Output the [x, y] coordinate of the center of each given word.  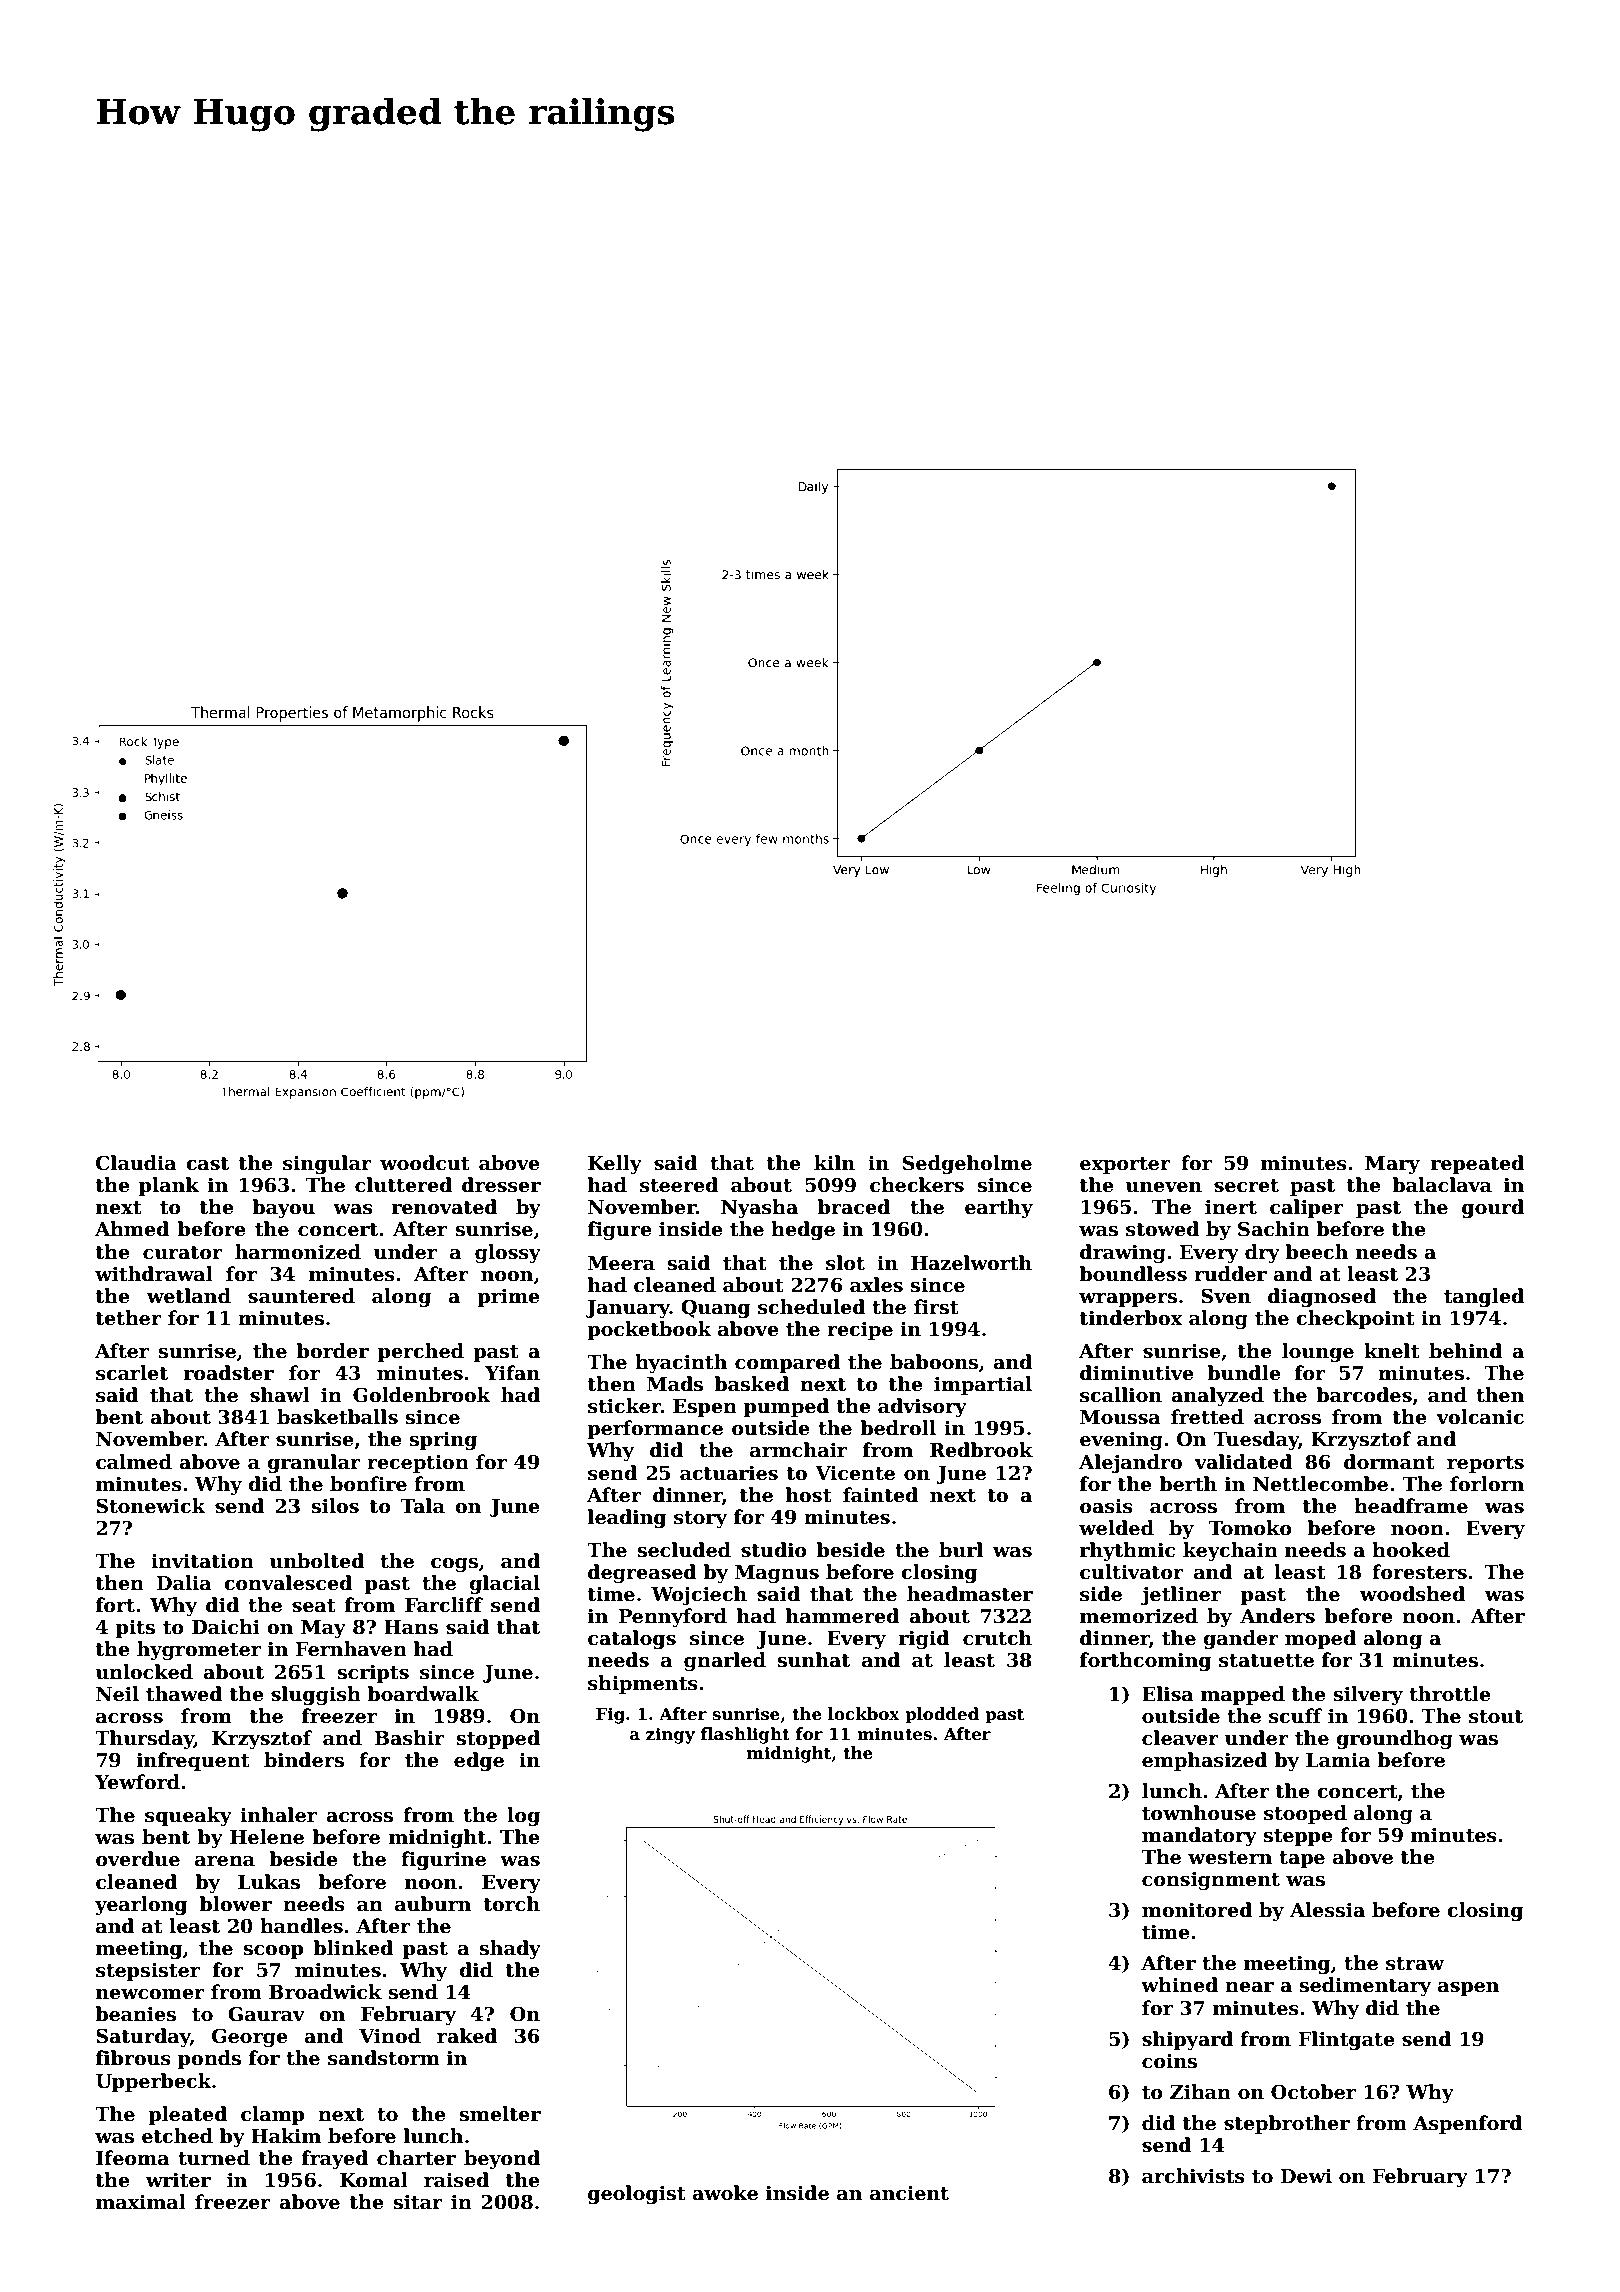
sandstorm [384, 2058]
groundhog [1394, 1739]
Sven [1226, 1296]
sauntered [301, 1296]
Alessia [1327, 1910]
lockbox [864, 1714]
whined [1179, 1985]
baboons [934, 1362]
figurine [443, 1860]
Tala [423, 1506]
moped [1320, 1639]
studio [774, 1550]
